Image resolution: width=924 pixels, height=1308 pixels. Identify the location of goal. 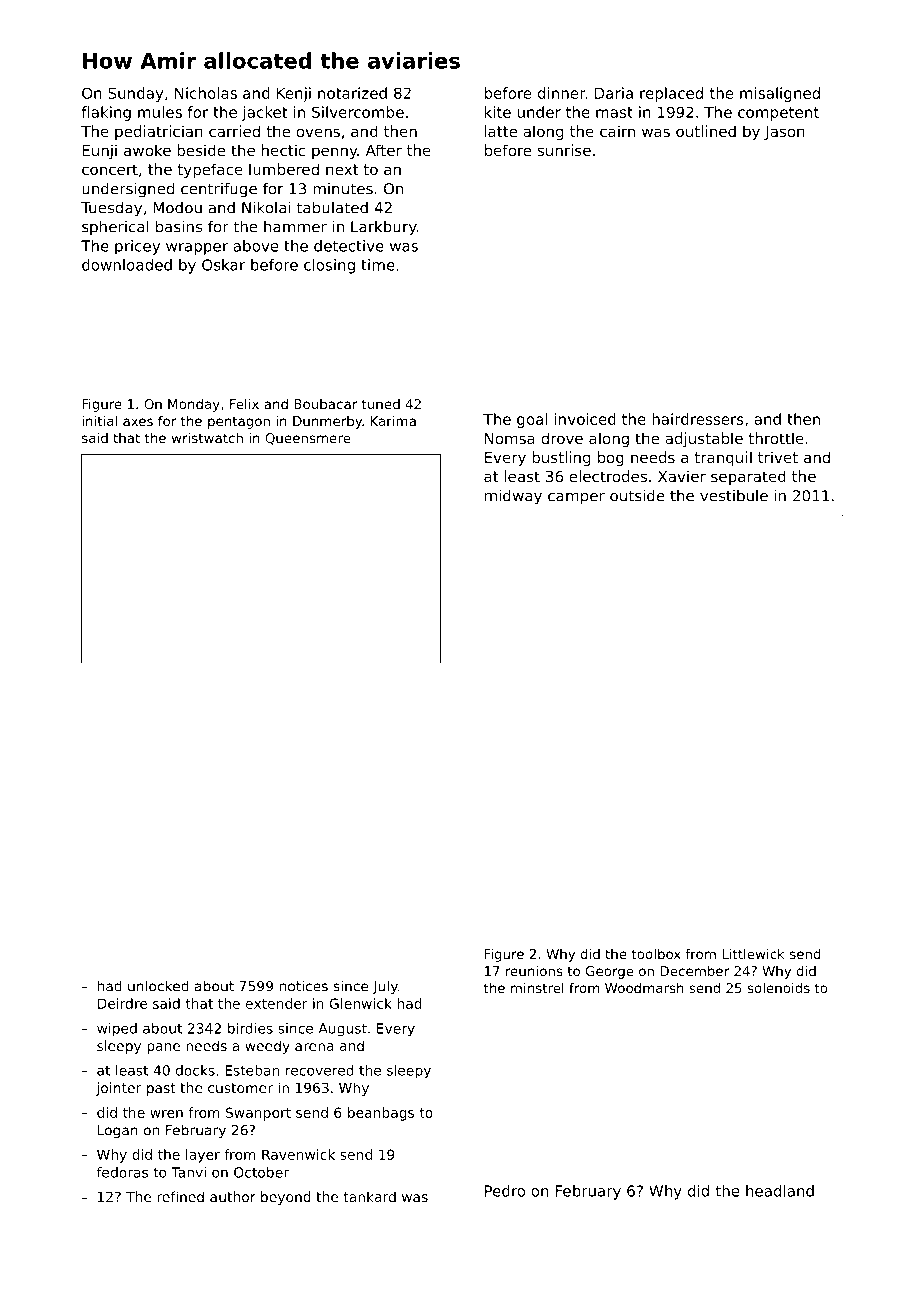
(532, 420).
